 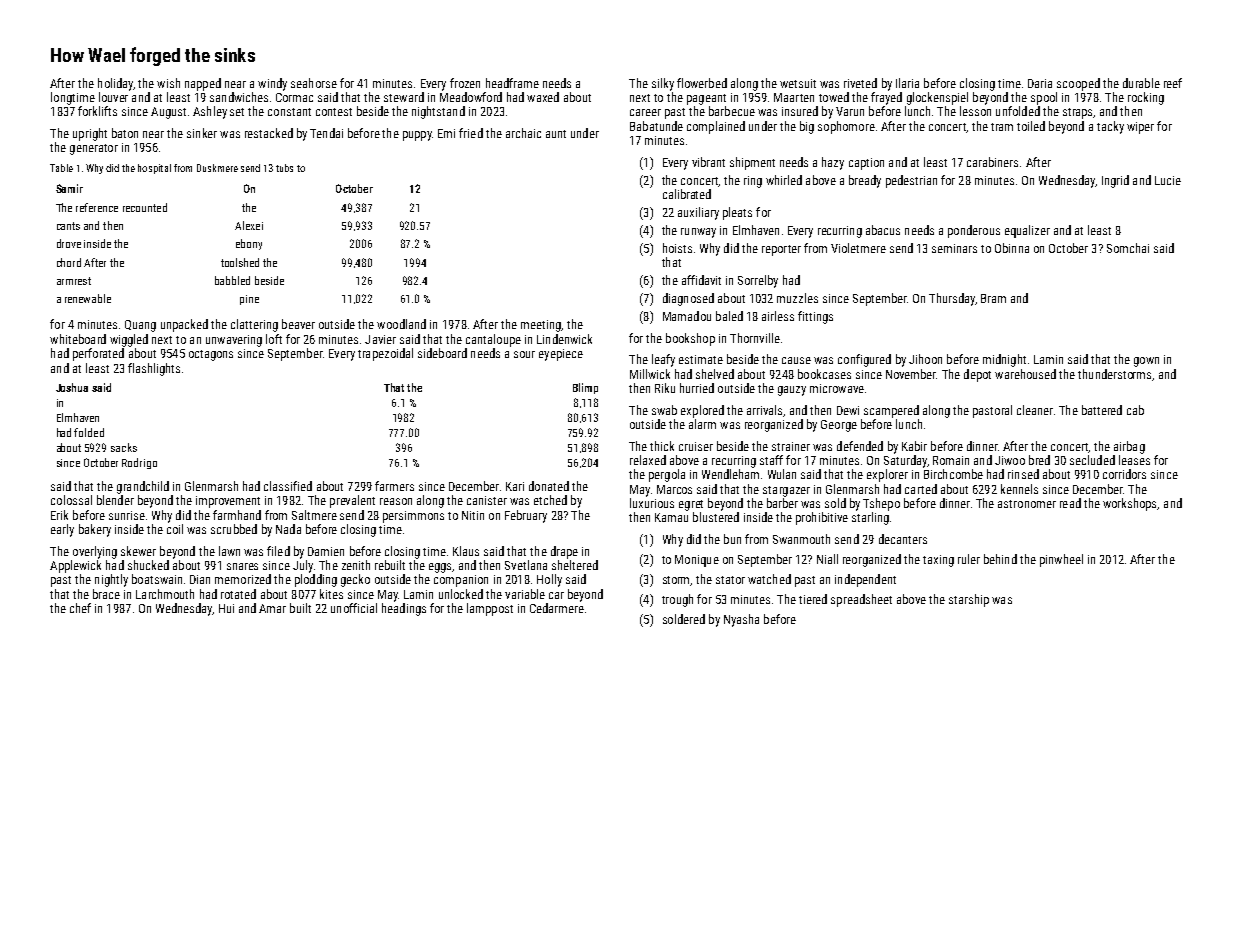 I want to click on starship, so click(x=969, y=600).
